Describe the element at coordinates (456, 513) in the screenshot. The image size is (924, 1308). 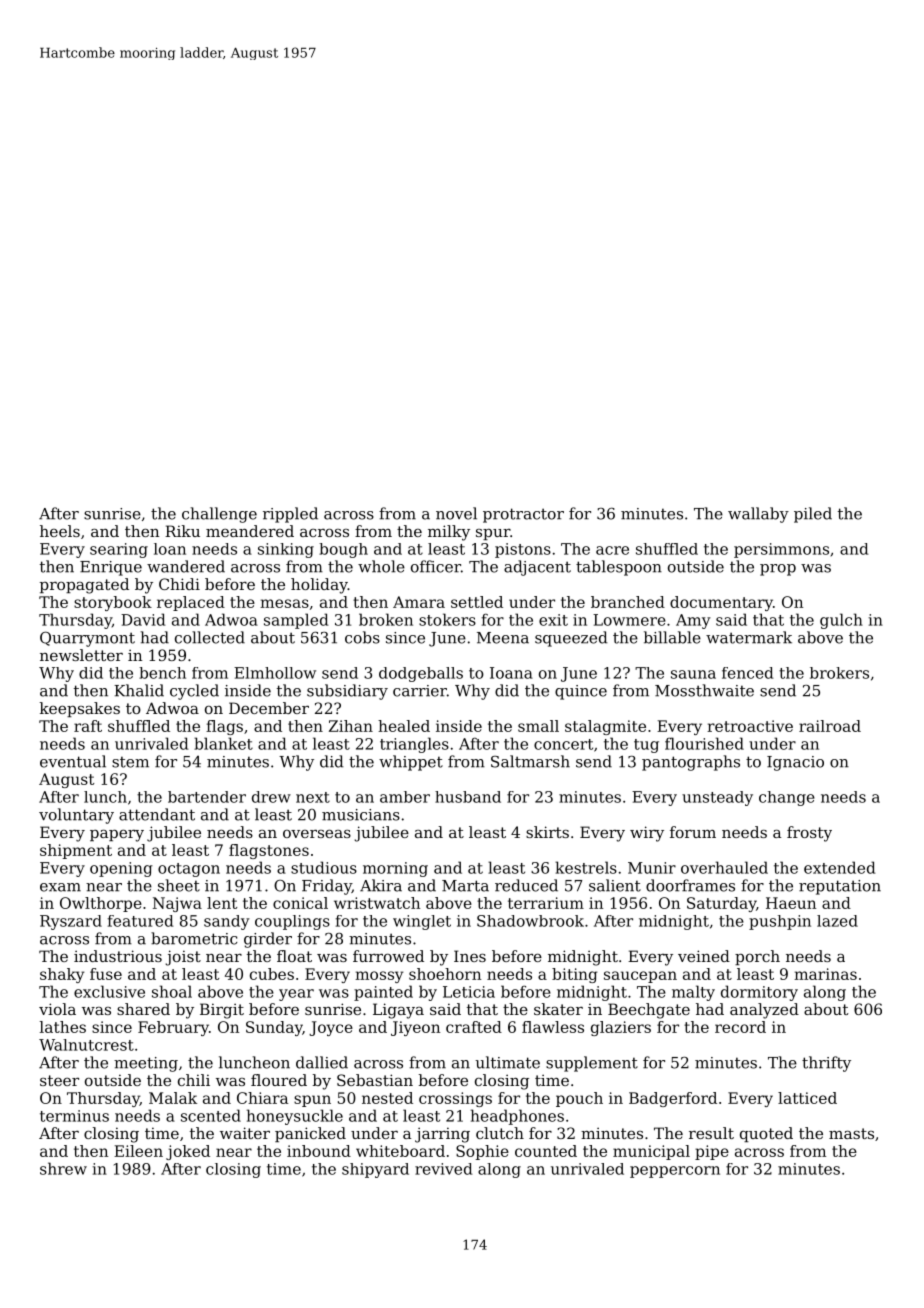
I see `novel` at that location.
